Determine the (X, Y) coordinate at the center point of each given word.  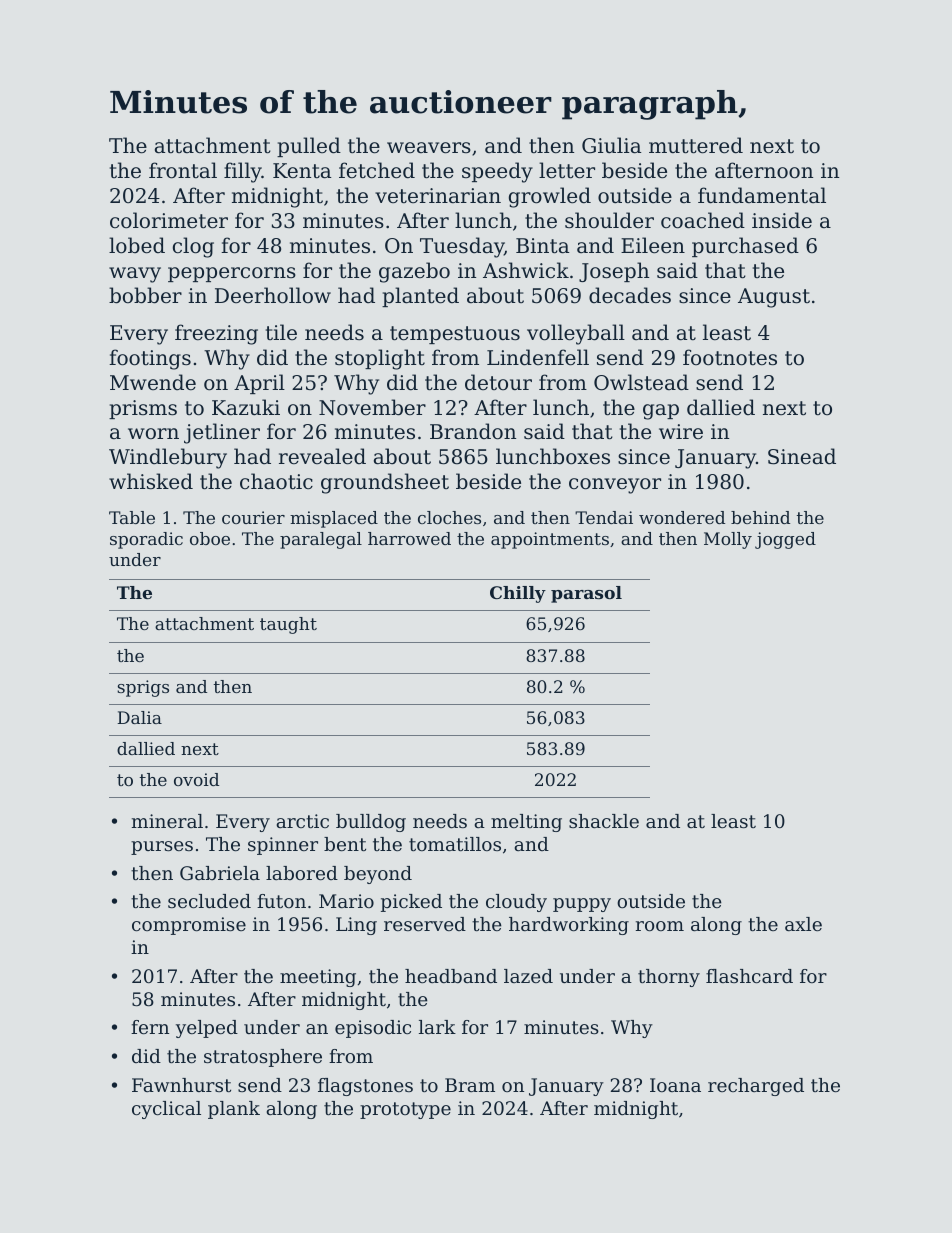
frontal (183, 170)
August (774, 298)
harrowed (409, 538)
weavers (429, 148)
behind (760, 517)
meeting (318, 978)
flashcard (749, 976)
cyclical (166, 1110)
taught (288, 625)
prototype (405, 1110)
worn (153, 434)
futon (281, 901)
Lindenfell (538, 357)
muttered (696, 145)
